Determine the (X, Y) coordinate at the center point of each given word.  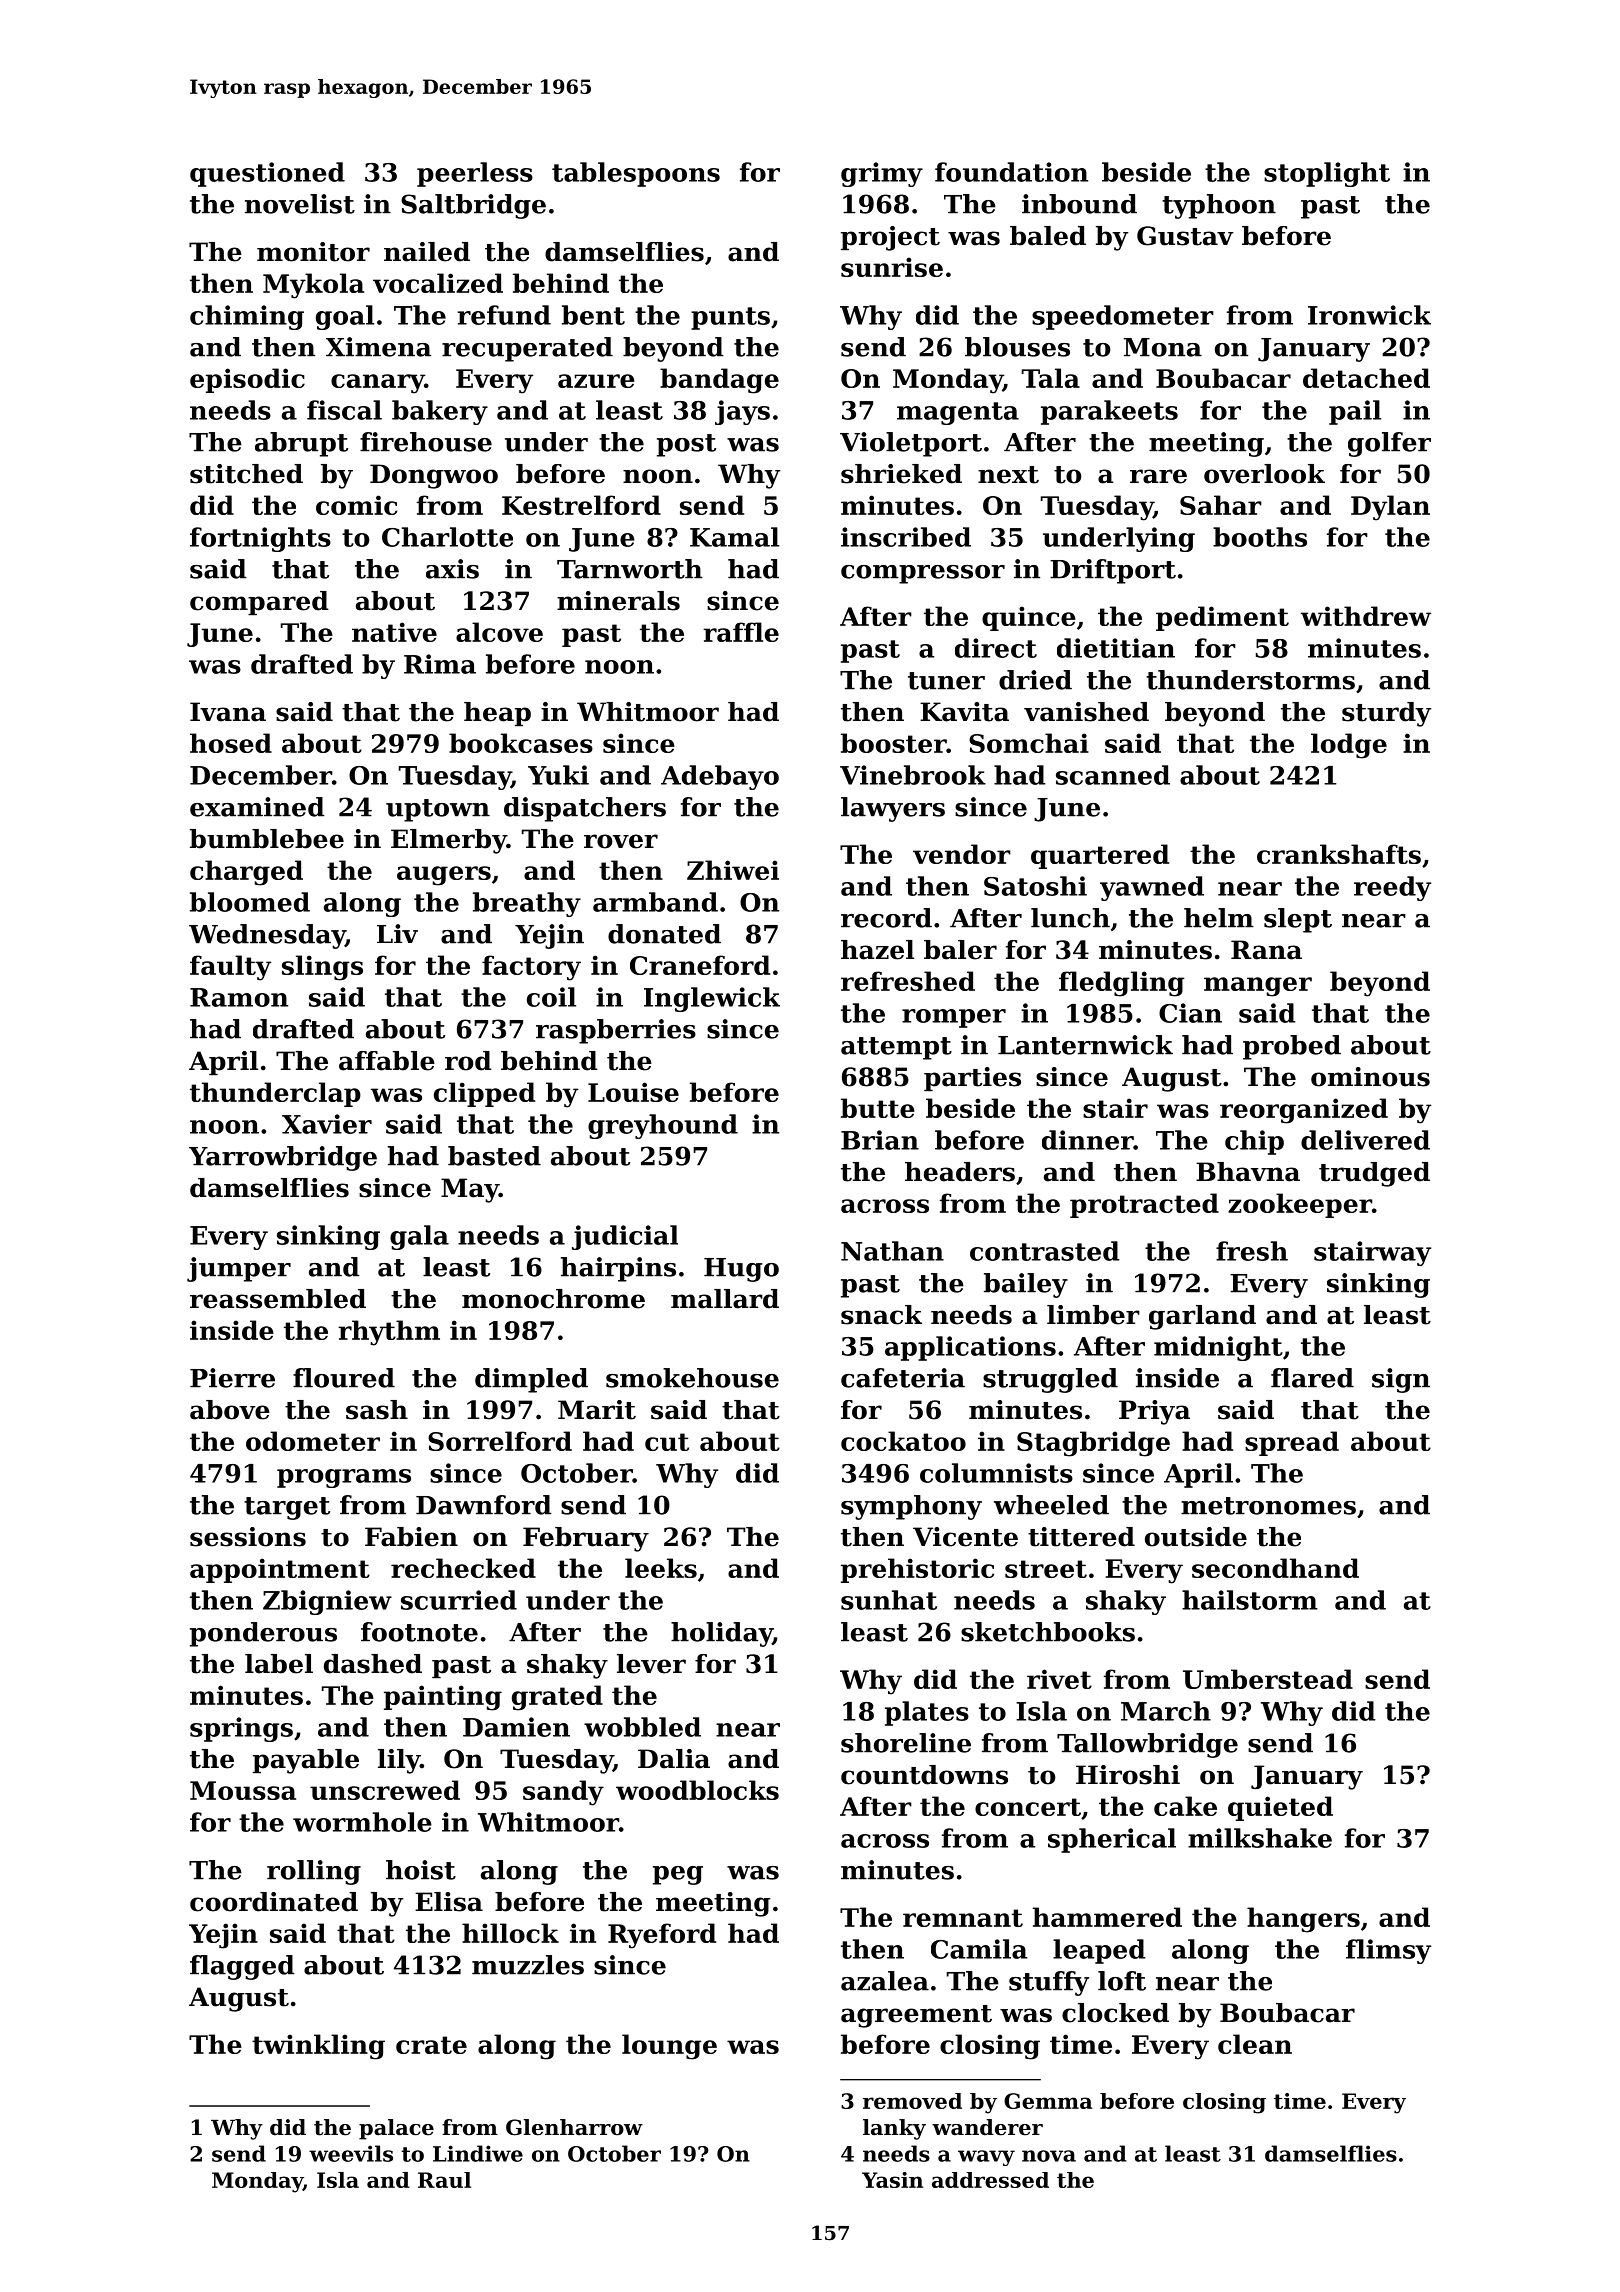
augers (444, 876)
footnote (419, 1632)
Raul (444, 2180)
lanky (894, 2129)
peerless (475, 174)
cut (667, 1442)
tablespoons (636, 174)
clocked (1115, 2013)
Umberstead (1268, 1679)
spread (1292, 1443)
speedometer (1123, 317)
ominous (1370, 1077)
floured (344, 1378)
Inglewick (712, 999)
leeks (661, 1568)
